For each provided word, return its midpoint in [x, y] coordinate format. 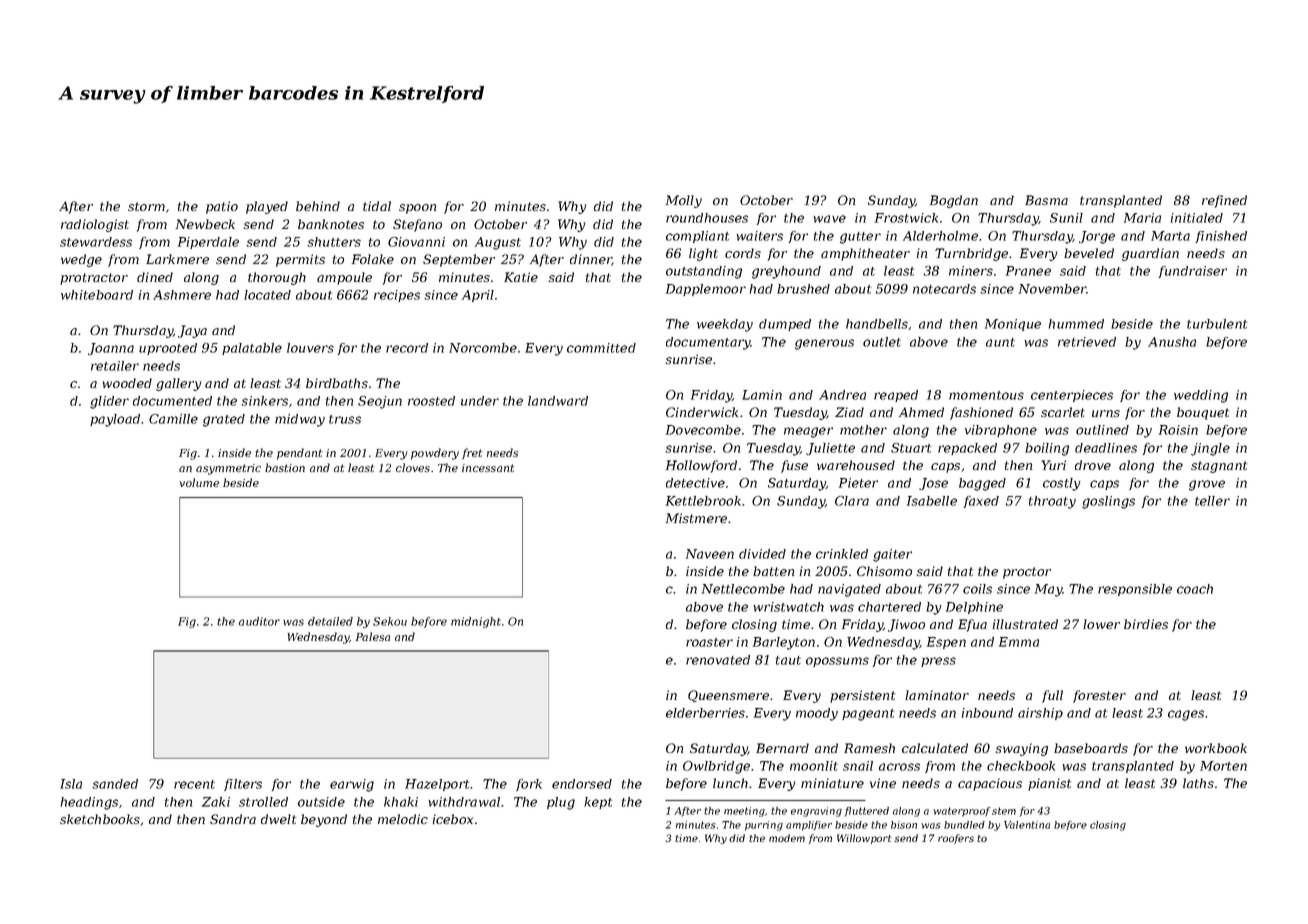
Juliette [830, 449]
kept [598, 803]
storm [146, 206]
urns [1106, 413]
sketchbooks [100, 819]
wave [829, 219]
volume [199, 482]
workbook [1216, 748]
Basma [1046, 200]
